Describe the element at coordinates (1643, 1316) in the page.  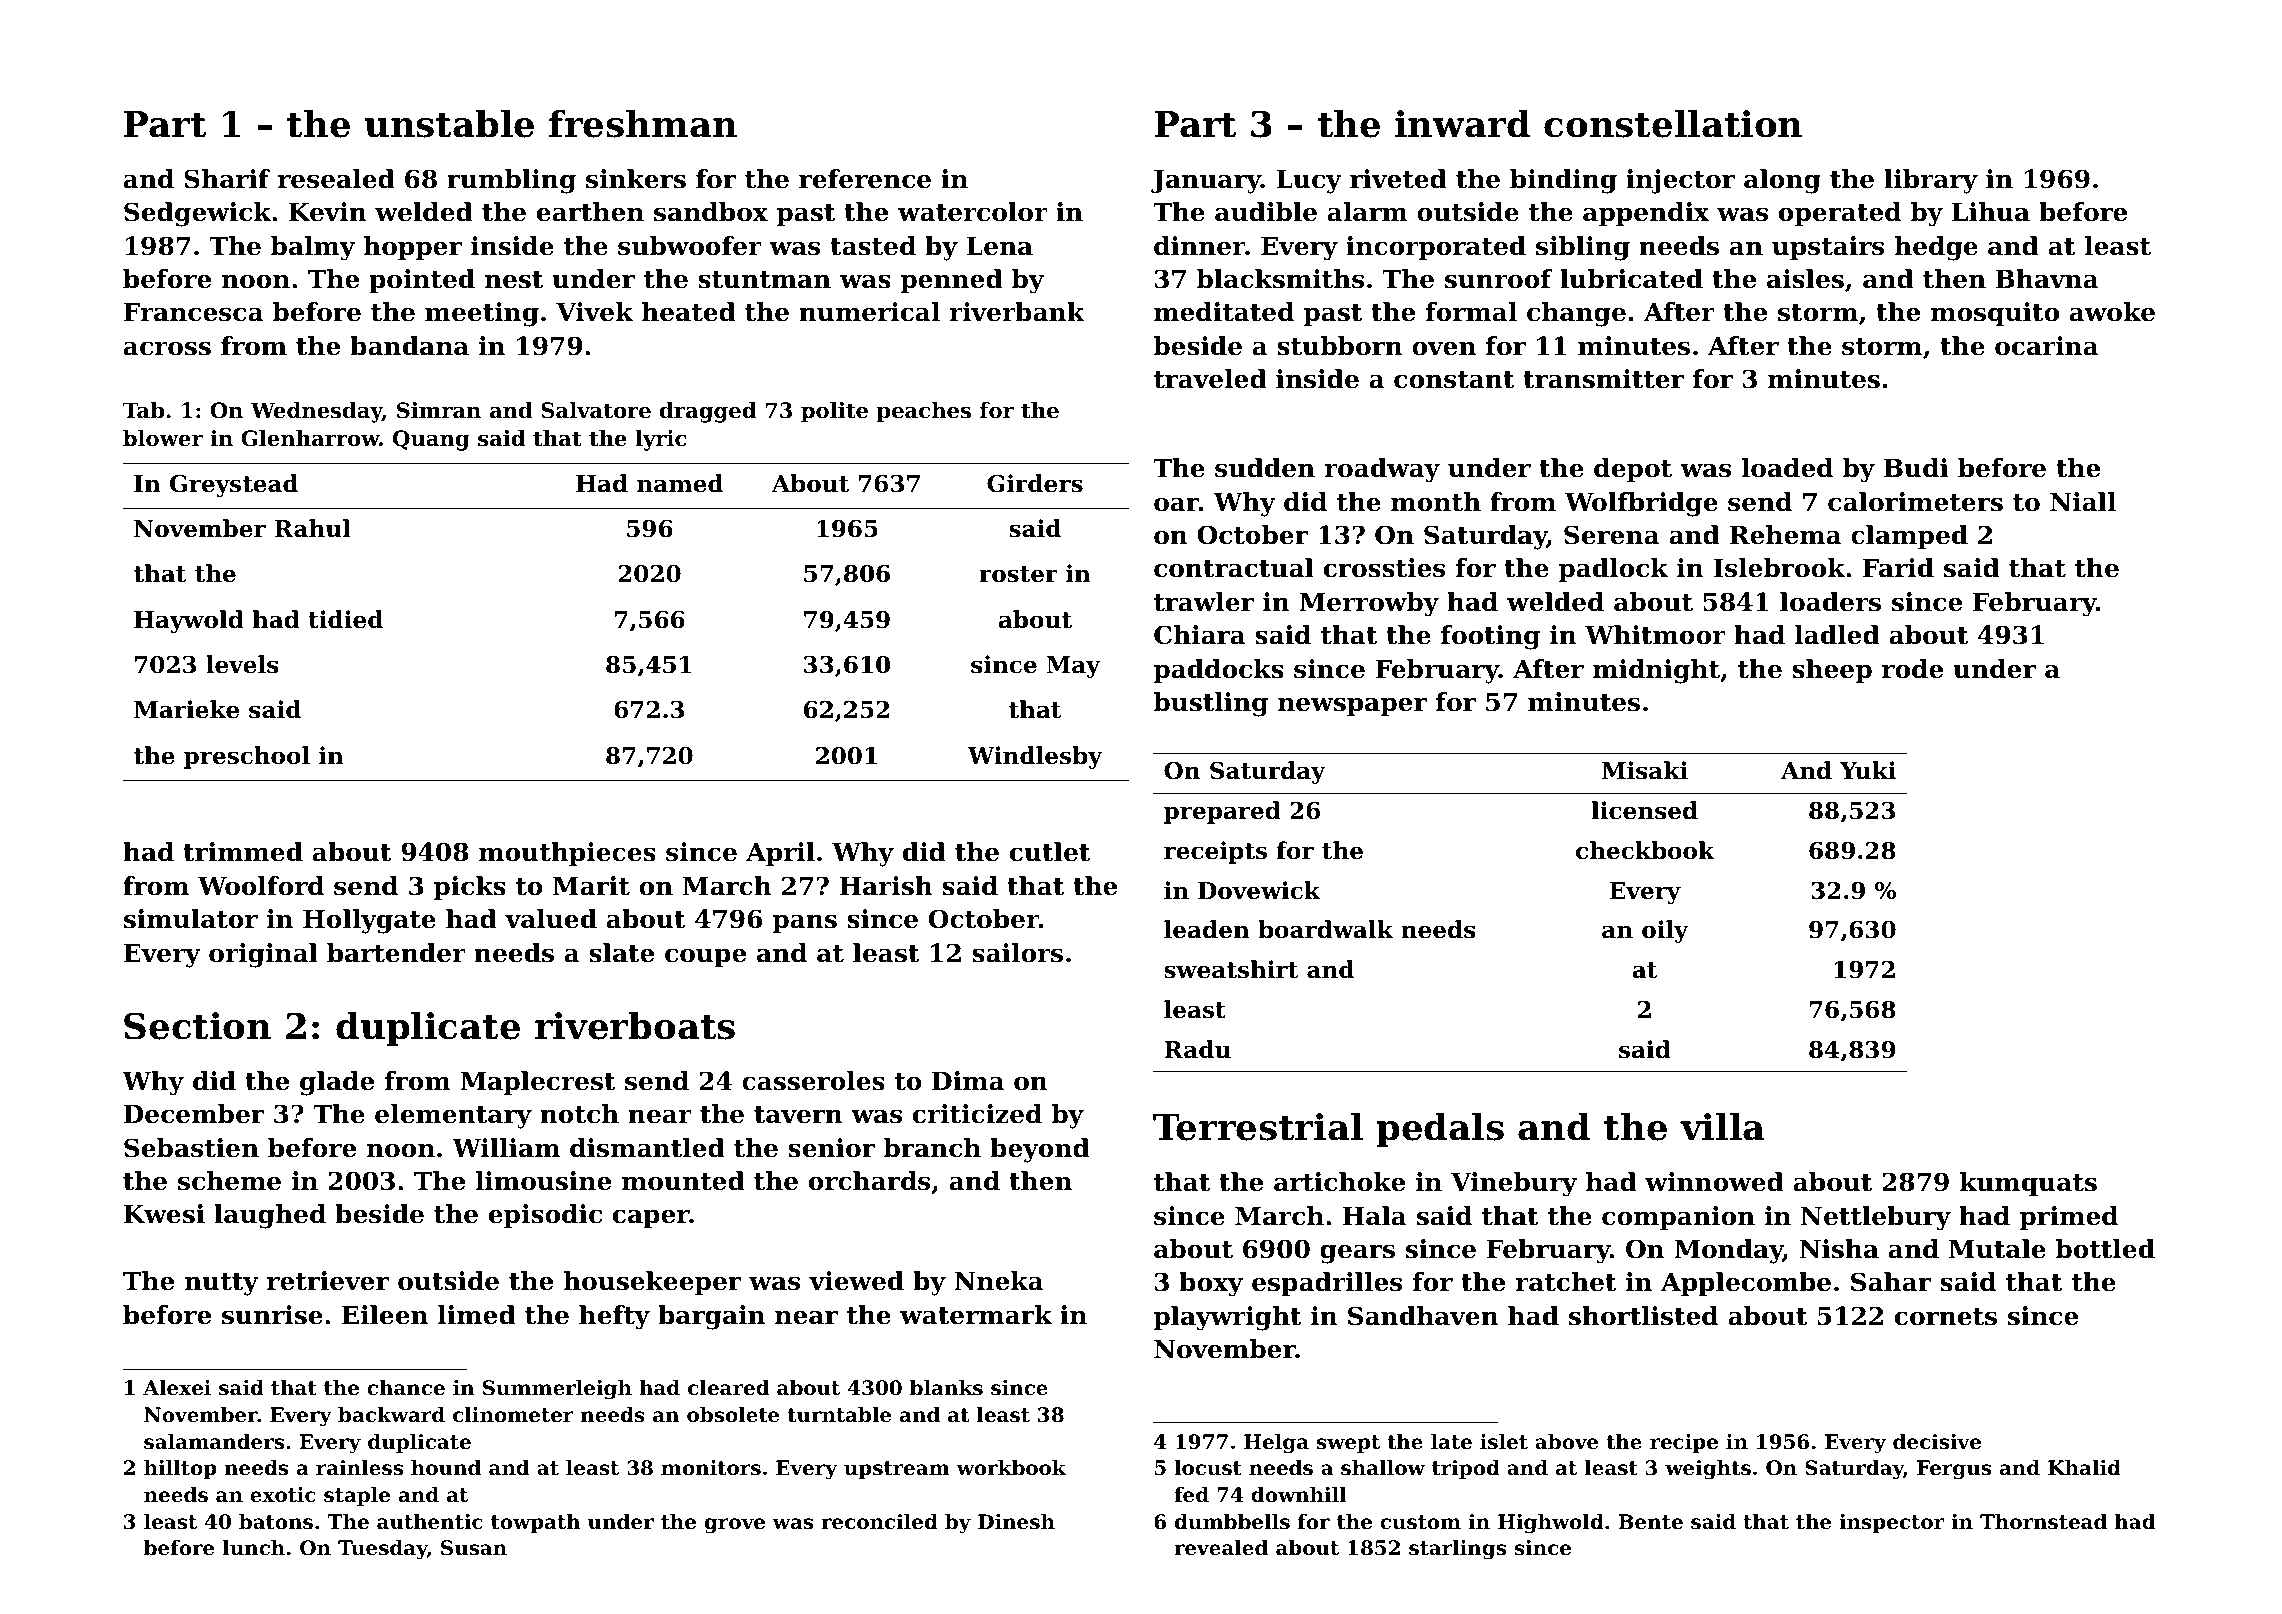
I see `shortlisted` at that location.
